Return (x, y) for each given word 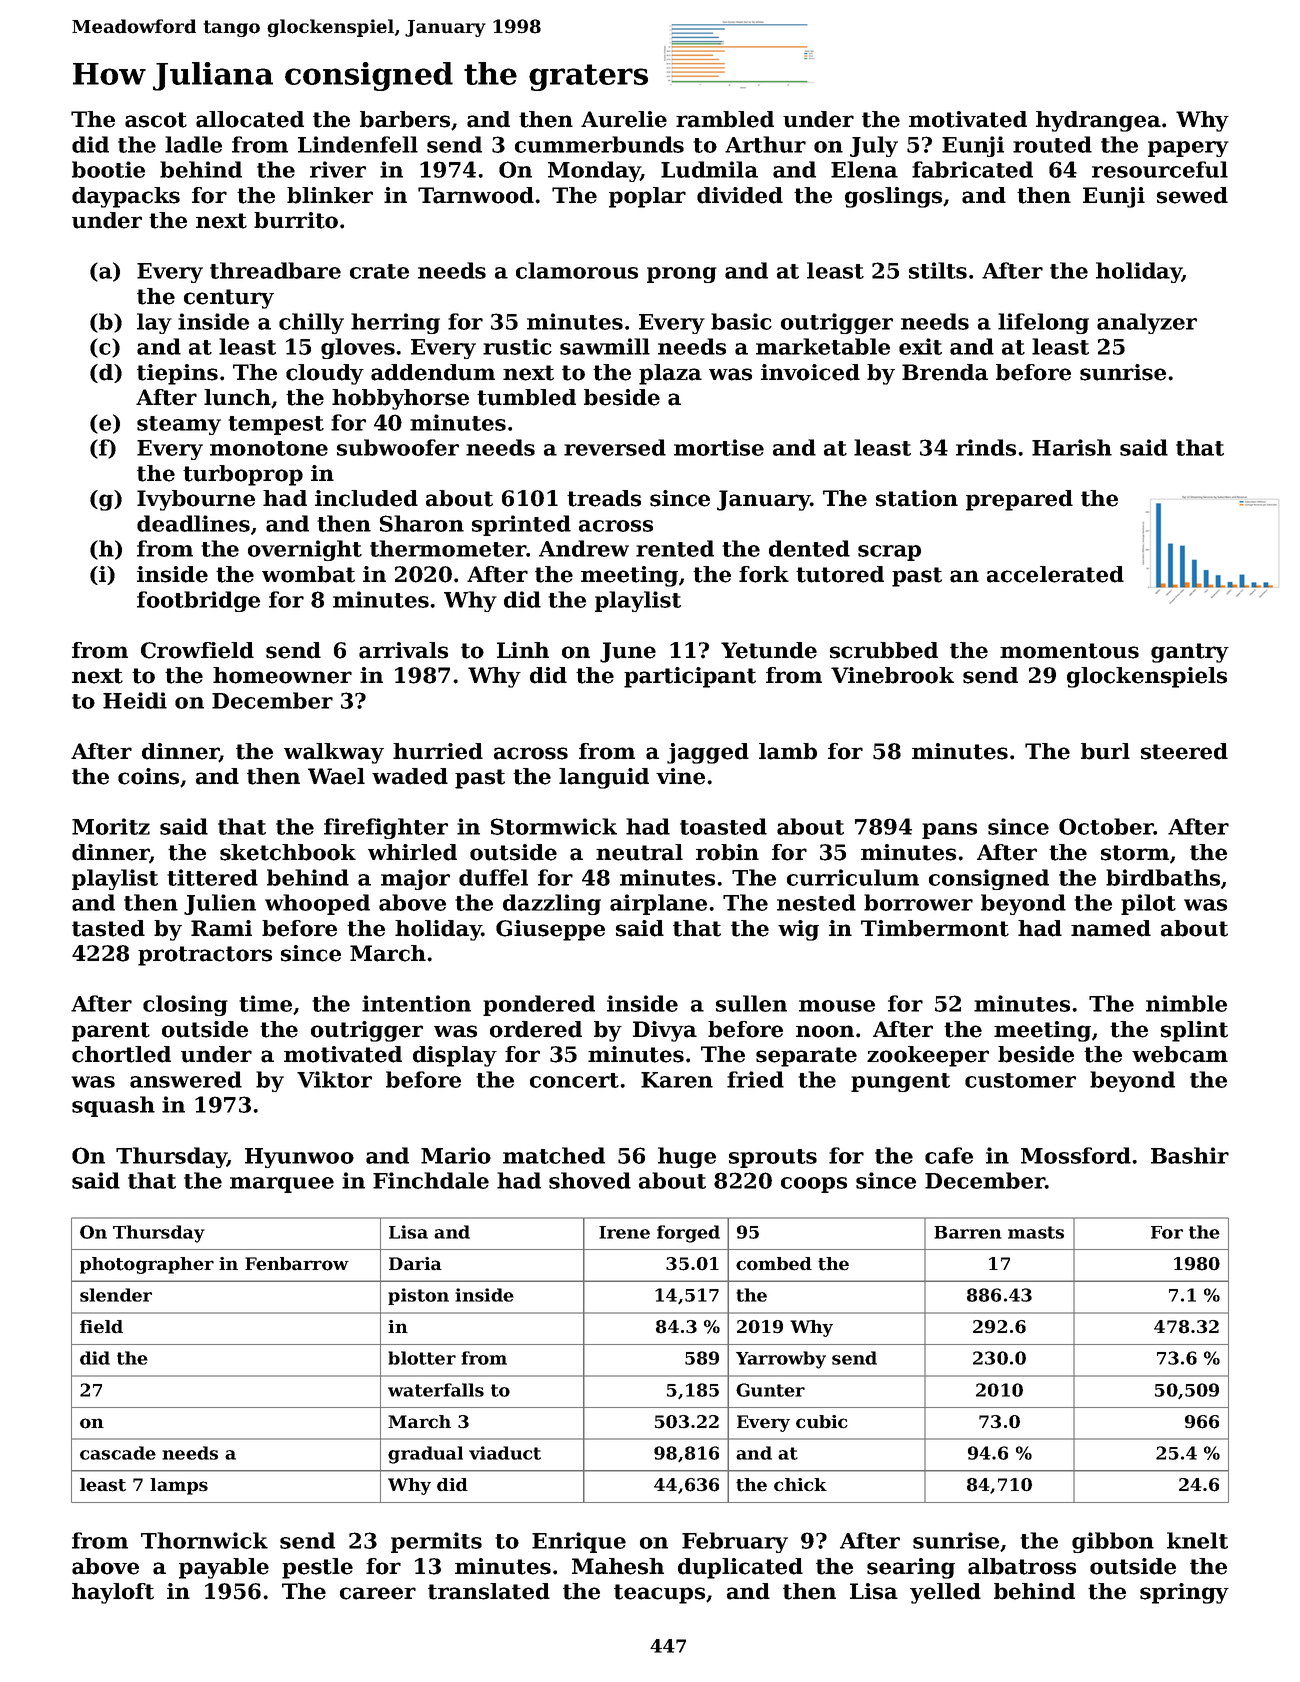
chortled (121, 1054)
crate (379, 271)
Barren (968, 1232)
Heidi (135, 700)
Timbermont (935, 928)
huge (687, 1157)
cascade (118, 1453)
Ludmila (709, 169)
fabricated (972, 169)
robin (727, 852)
